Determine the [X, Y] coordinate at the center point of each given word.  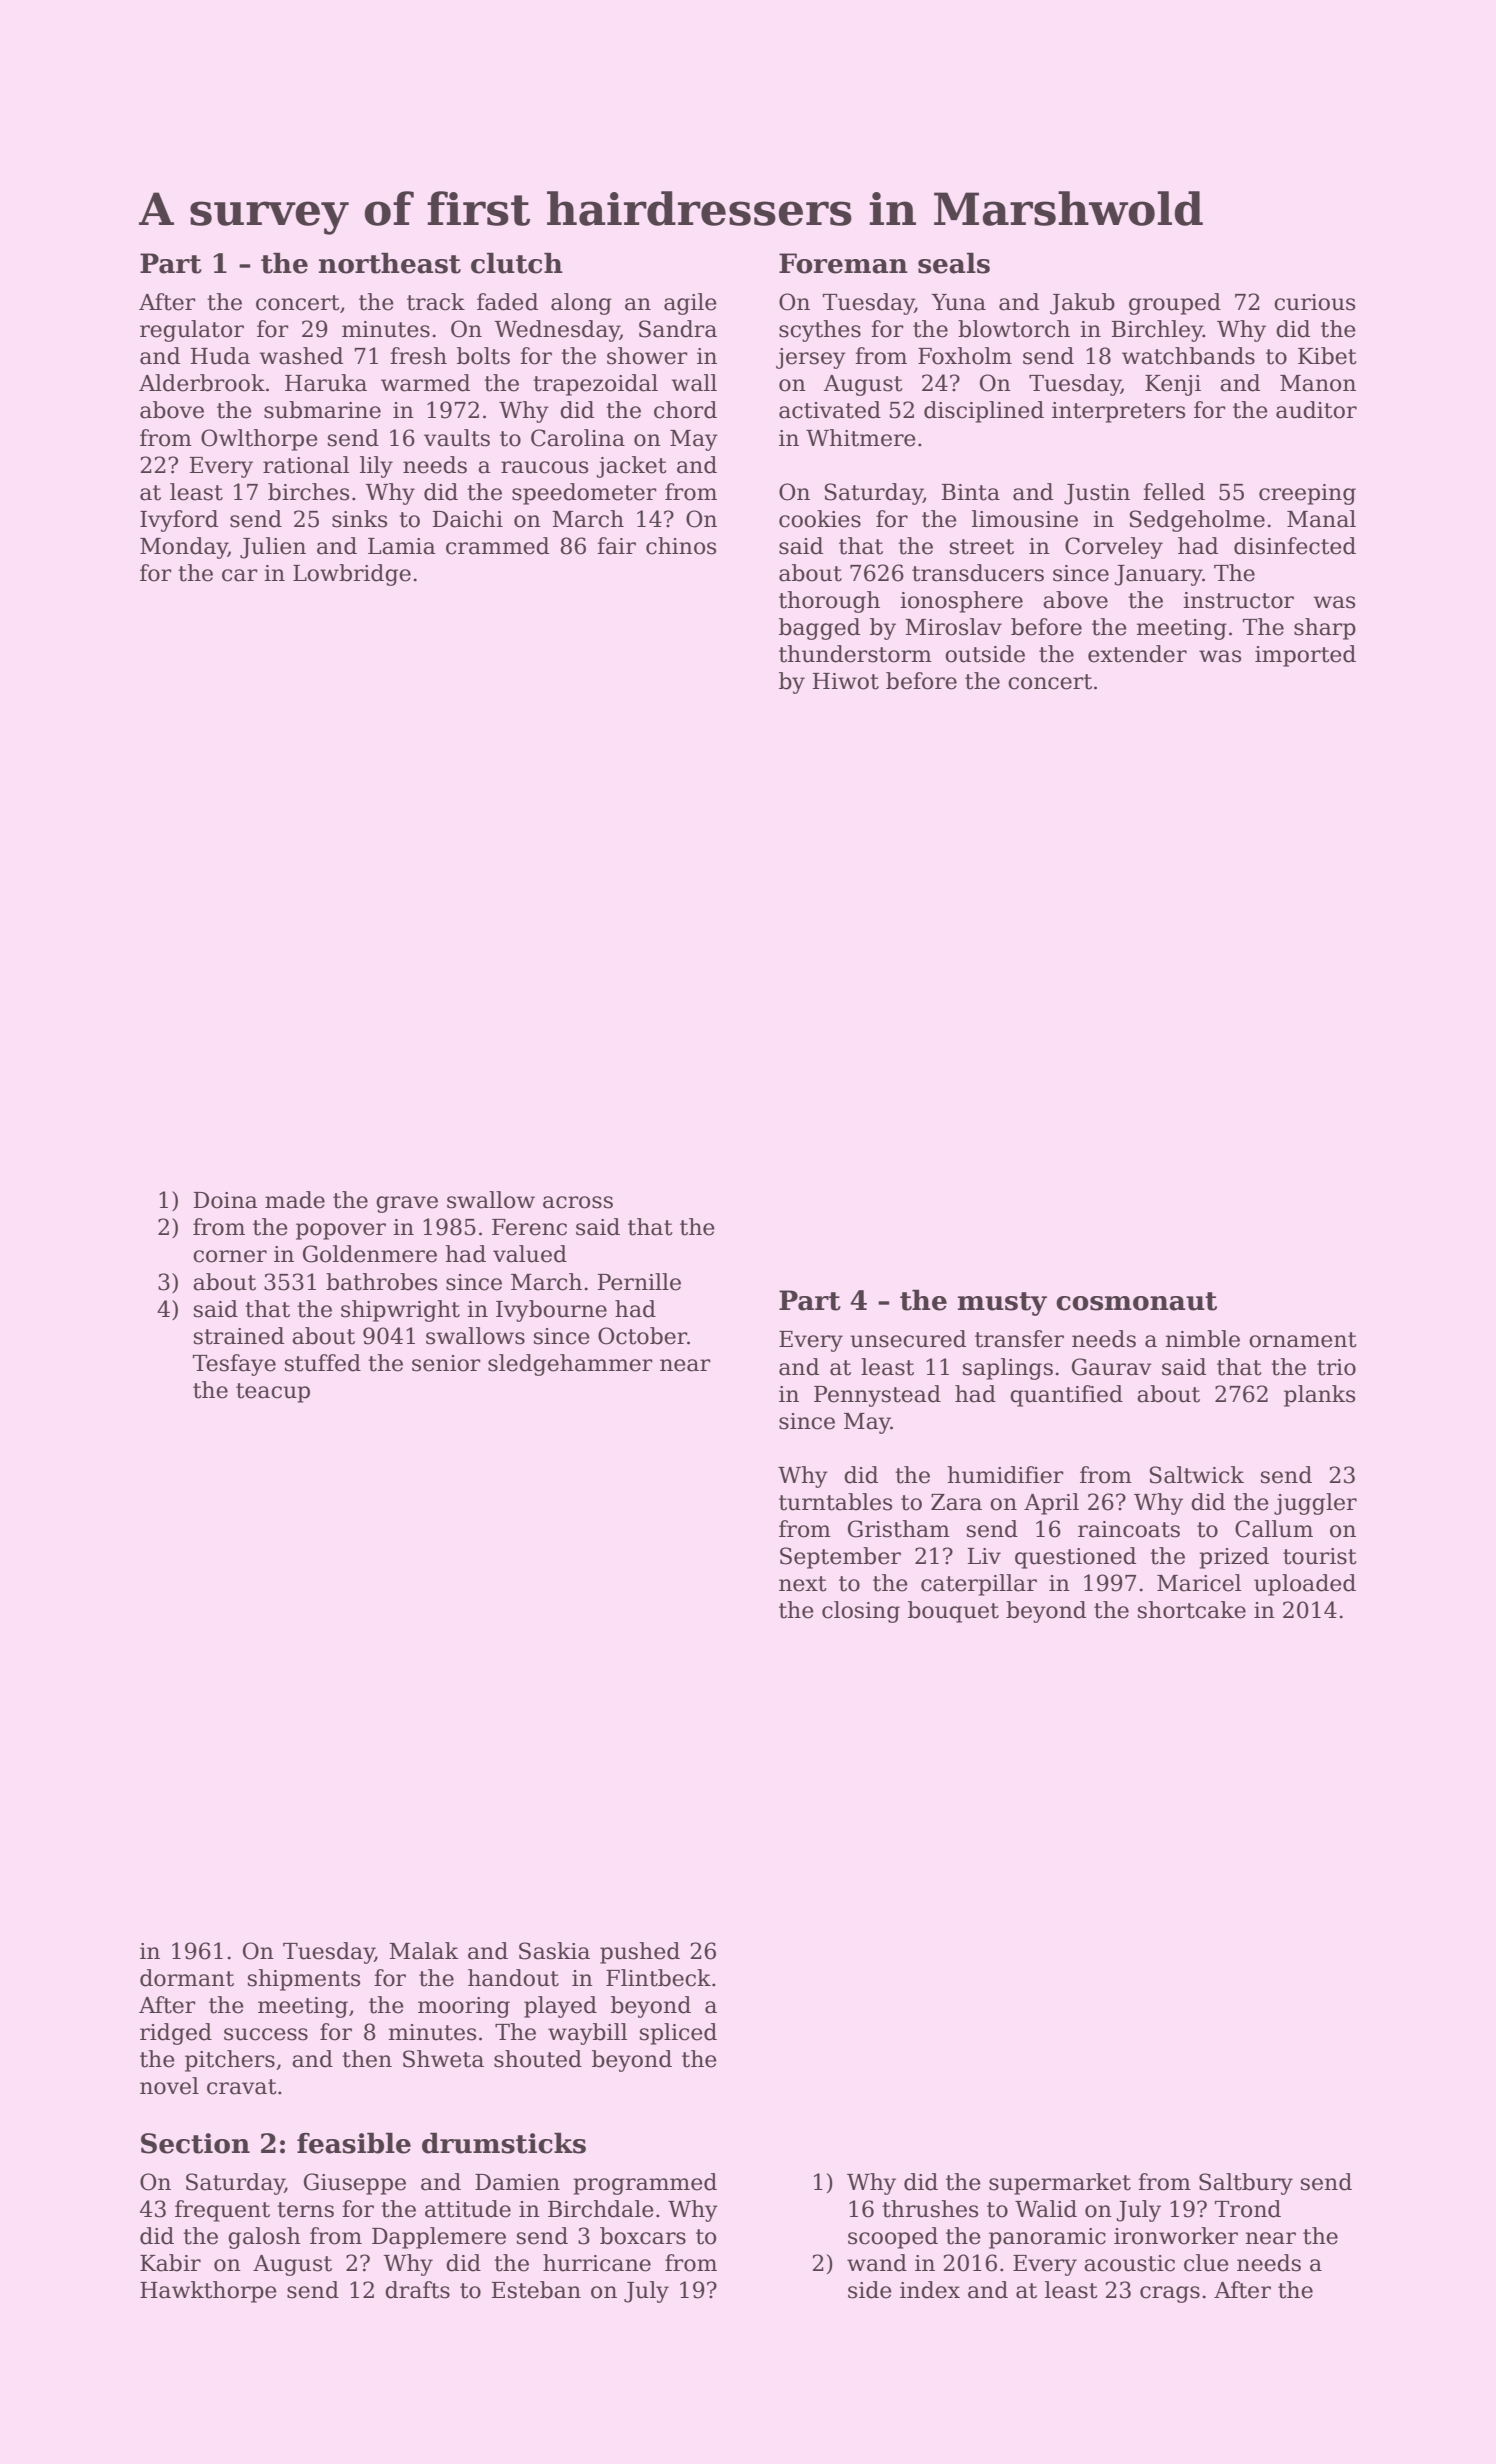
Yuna [958, 302]
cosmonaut [1136, 1301]
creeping [1307, 494]
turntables [835, 1502]
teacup [273, 1393]
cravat [242, 2087]
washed [301, 356]
